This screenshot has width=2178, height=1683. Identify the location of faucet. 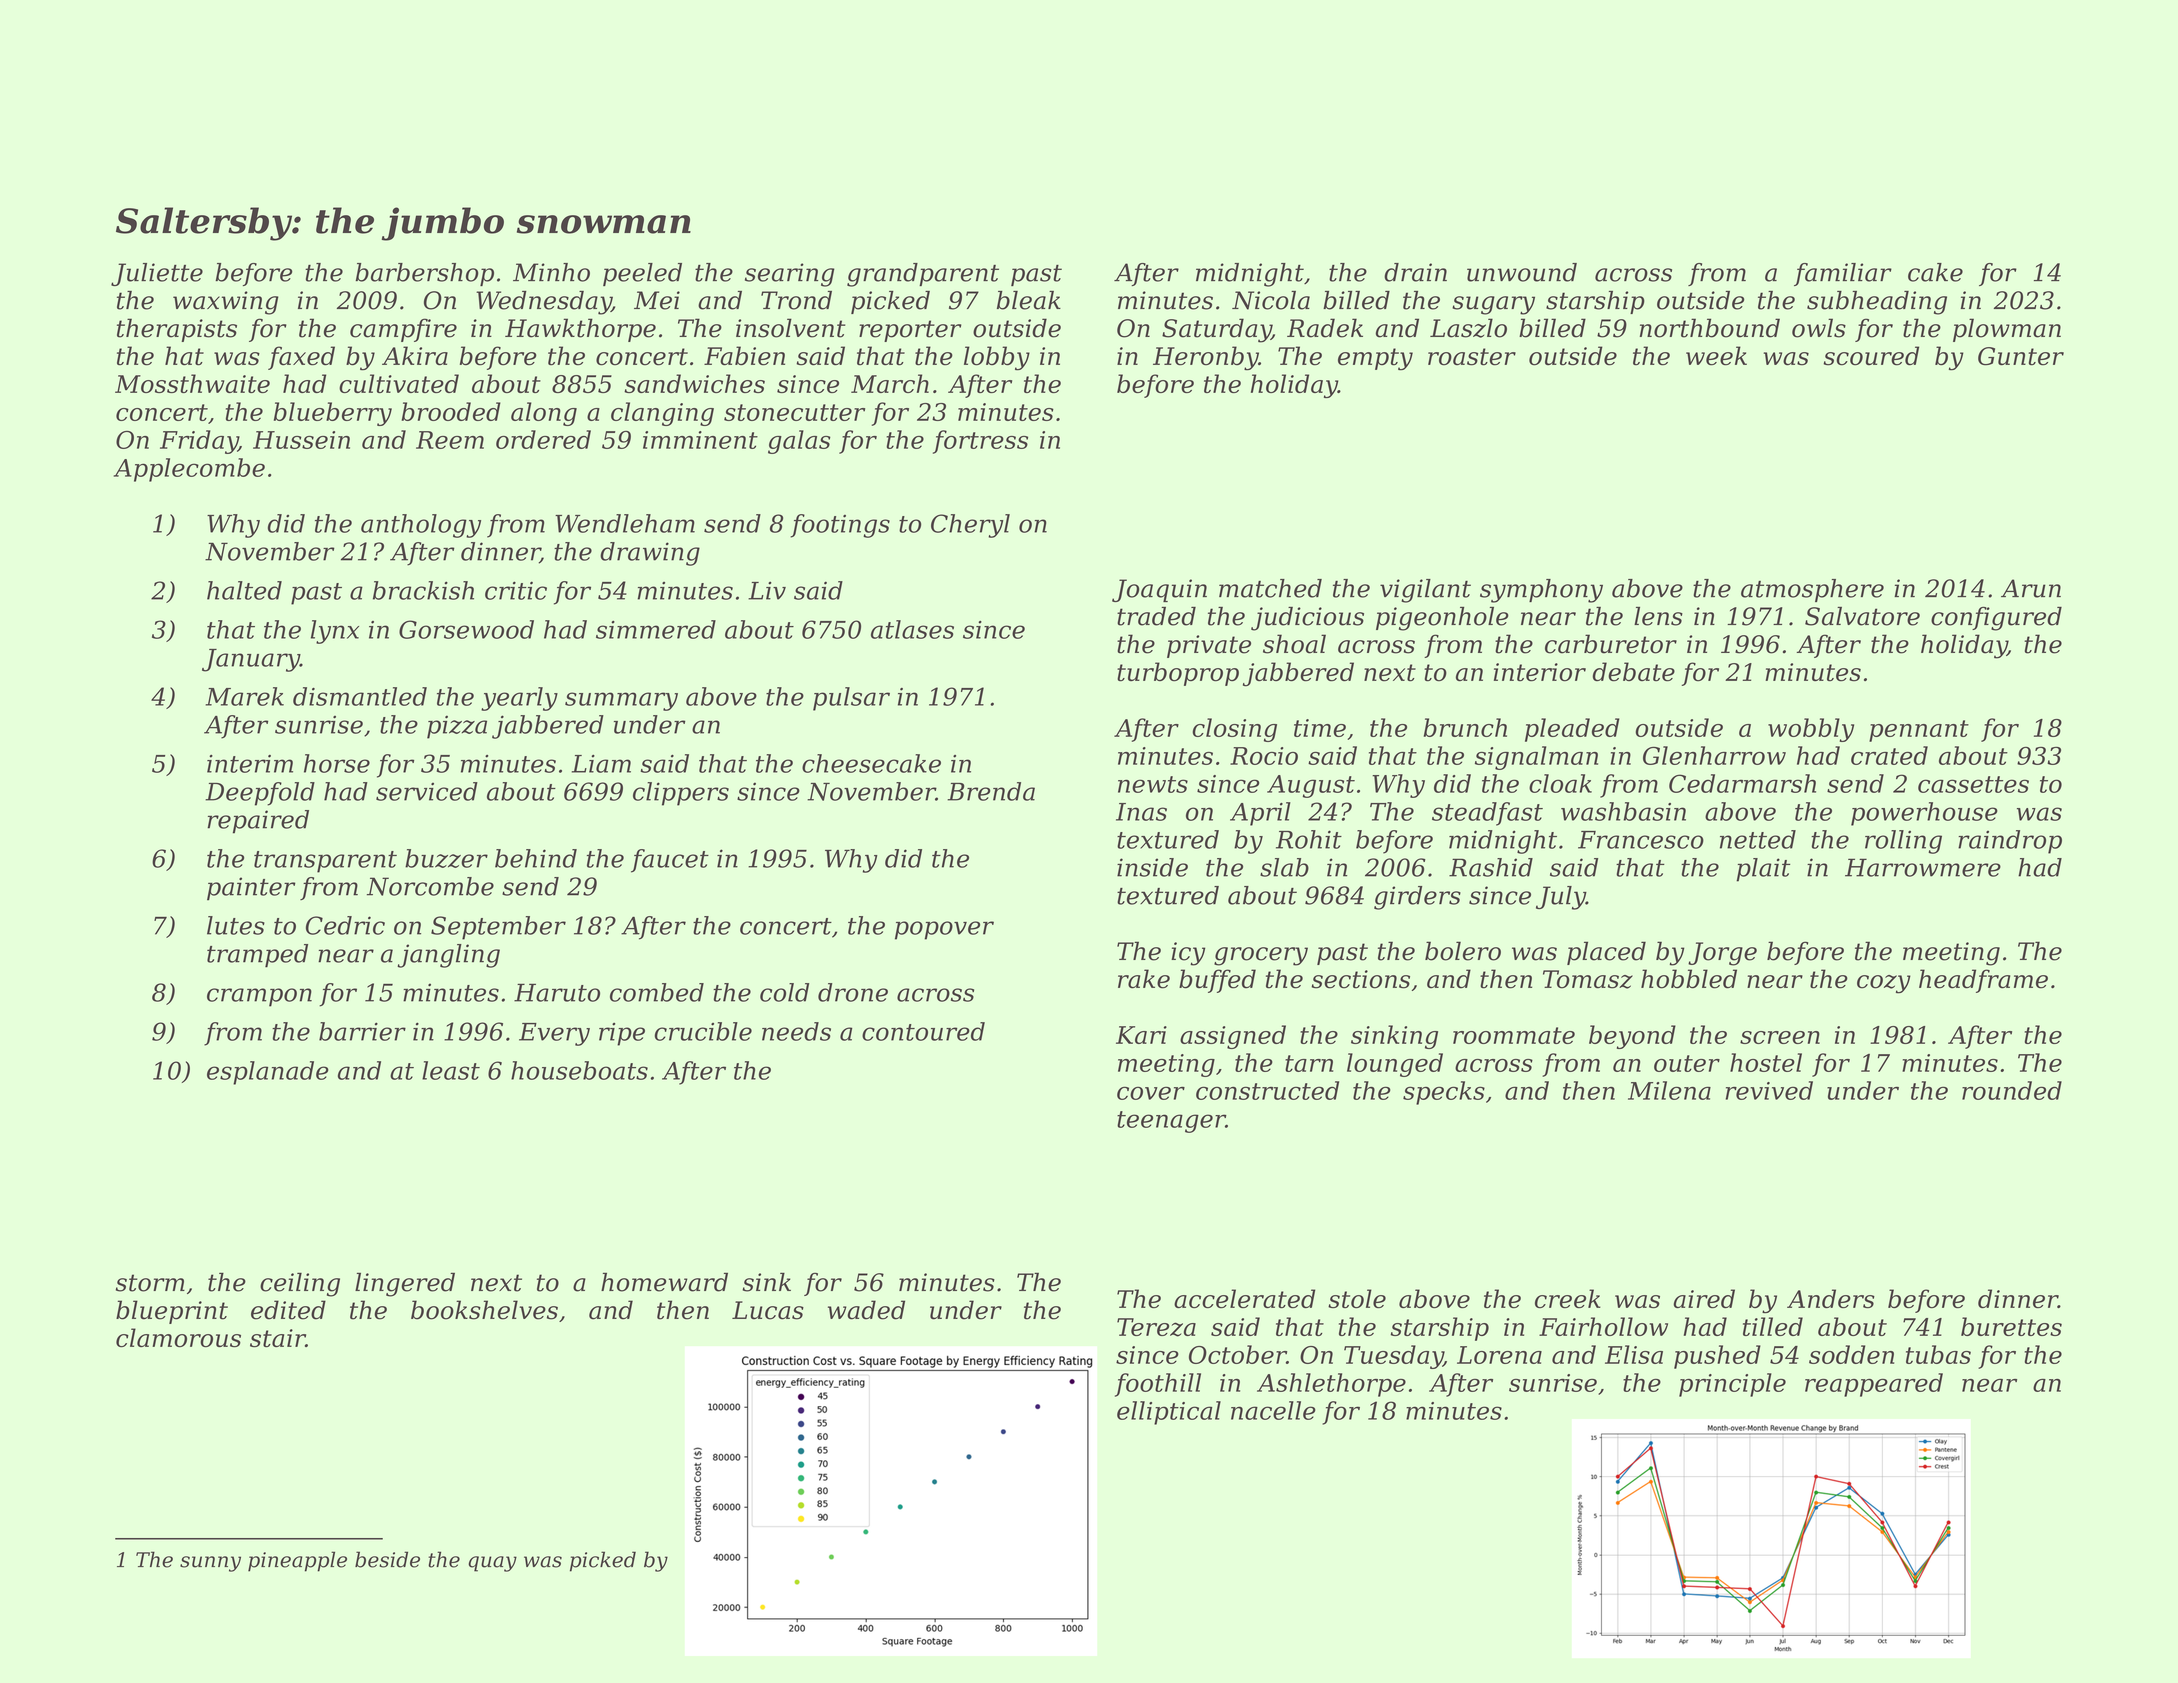
(670, 861).
